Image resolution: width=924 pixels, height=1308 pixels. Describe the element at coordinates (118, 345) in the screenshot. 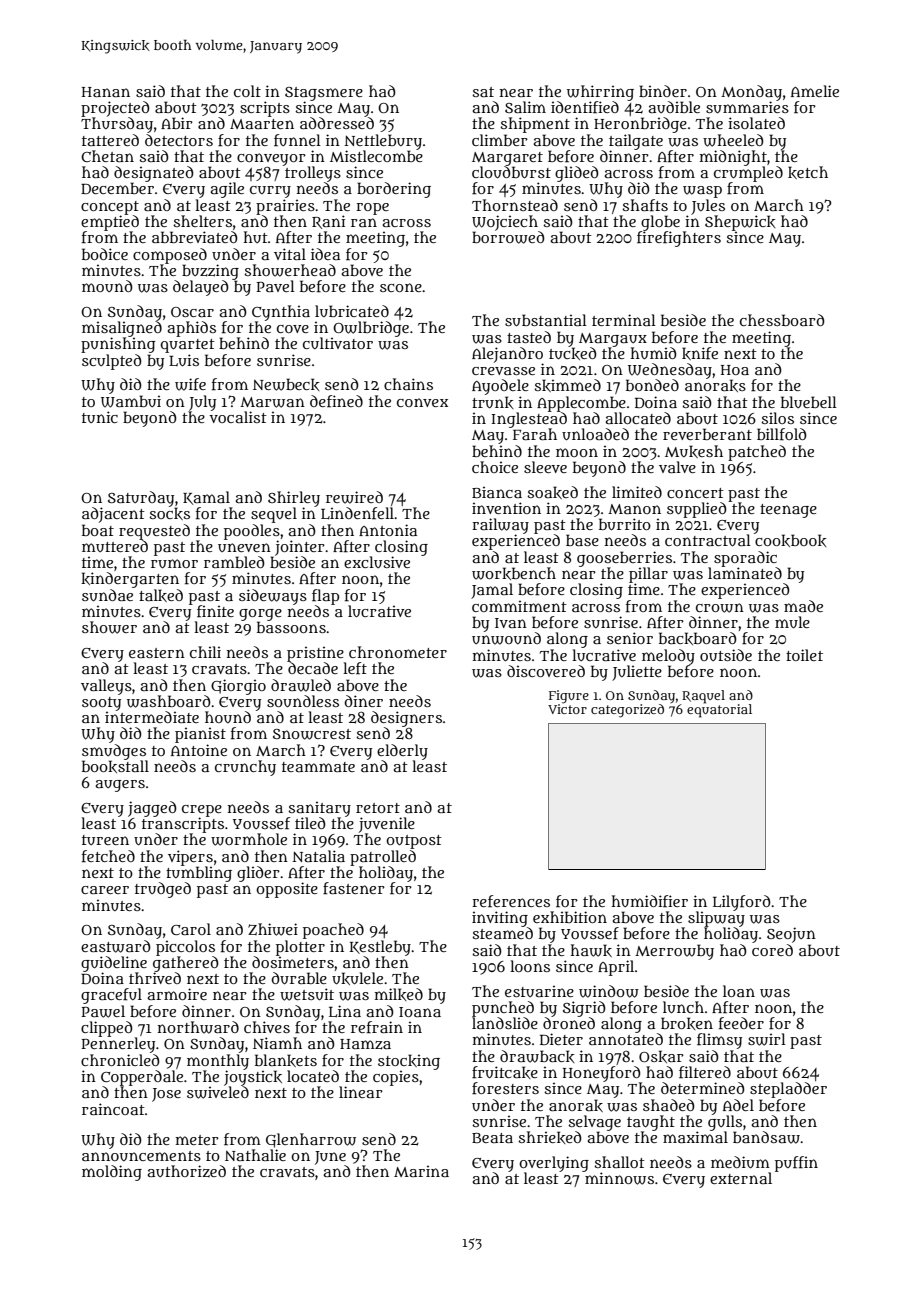

I see `punishing` at that location.
